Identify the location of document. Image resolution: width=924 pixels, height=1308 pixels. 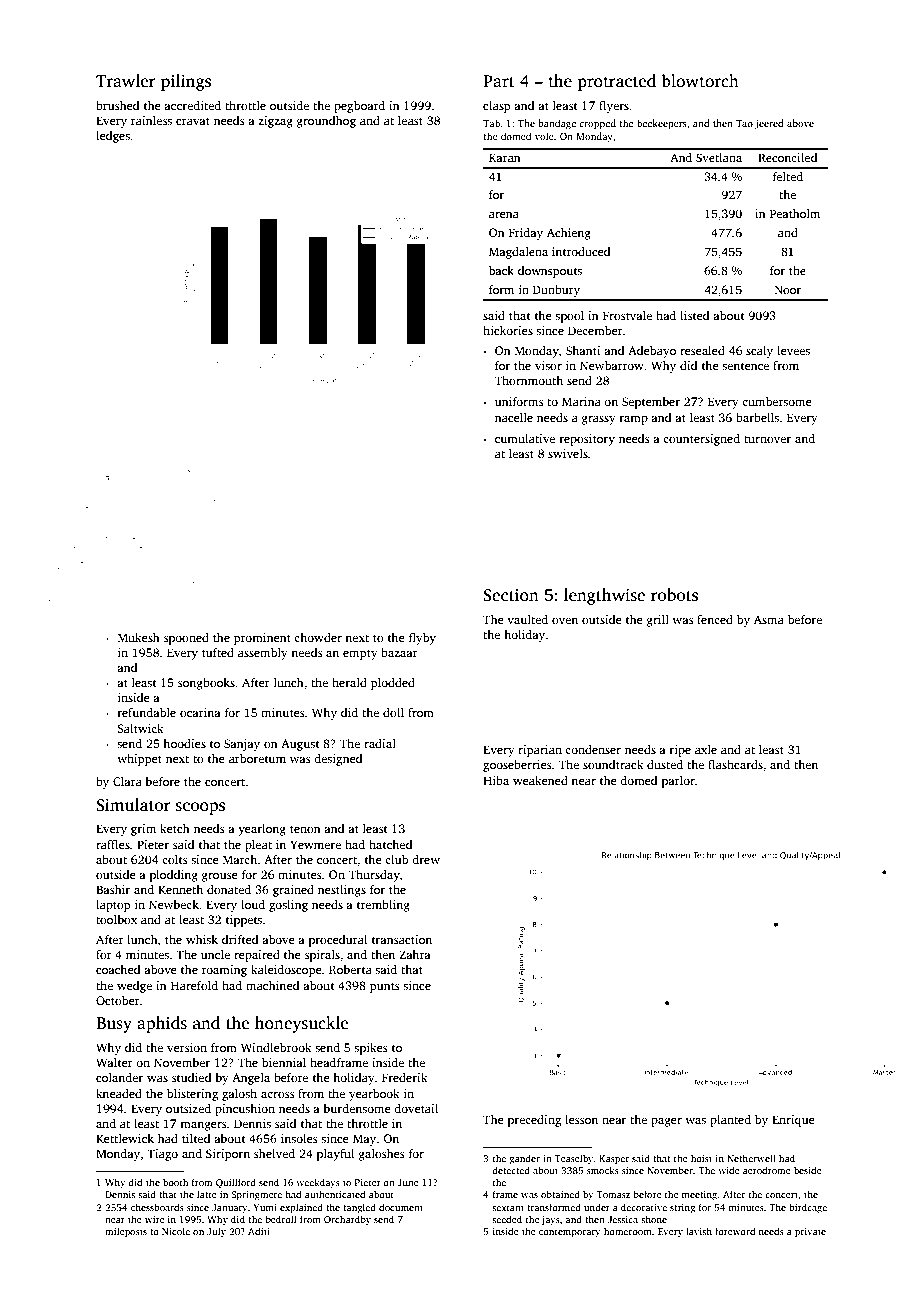
(401, 1207).
